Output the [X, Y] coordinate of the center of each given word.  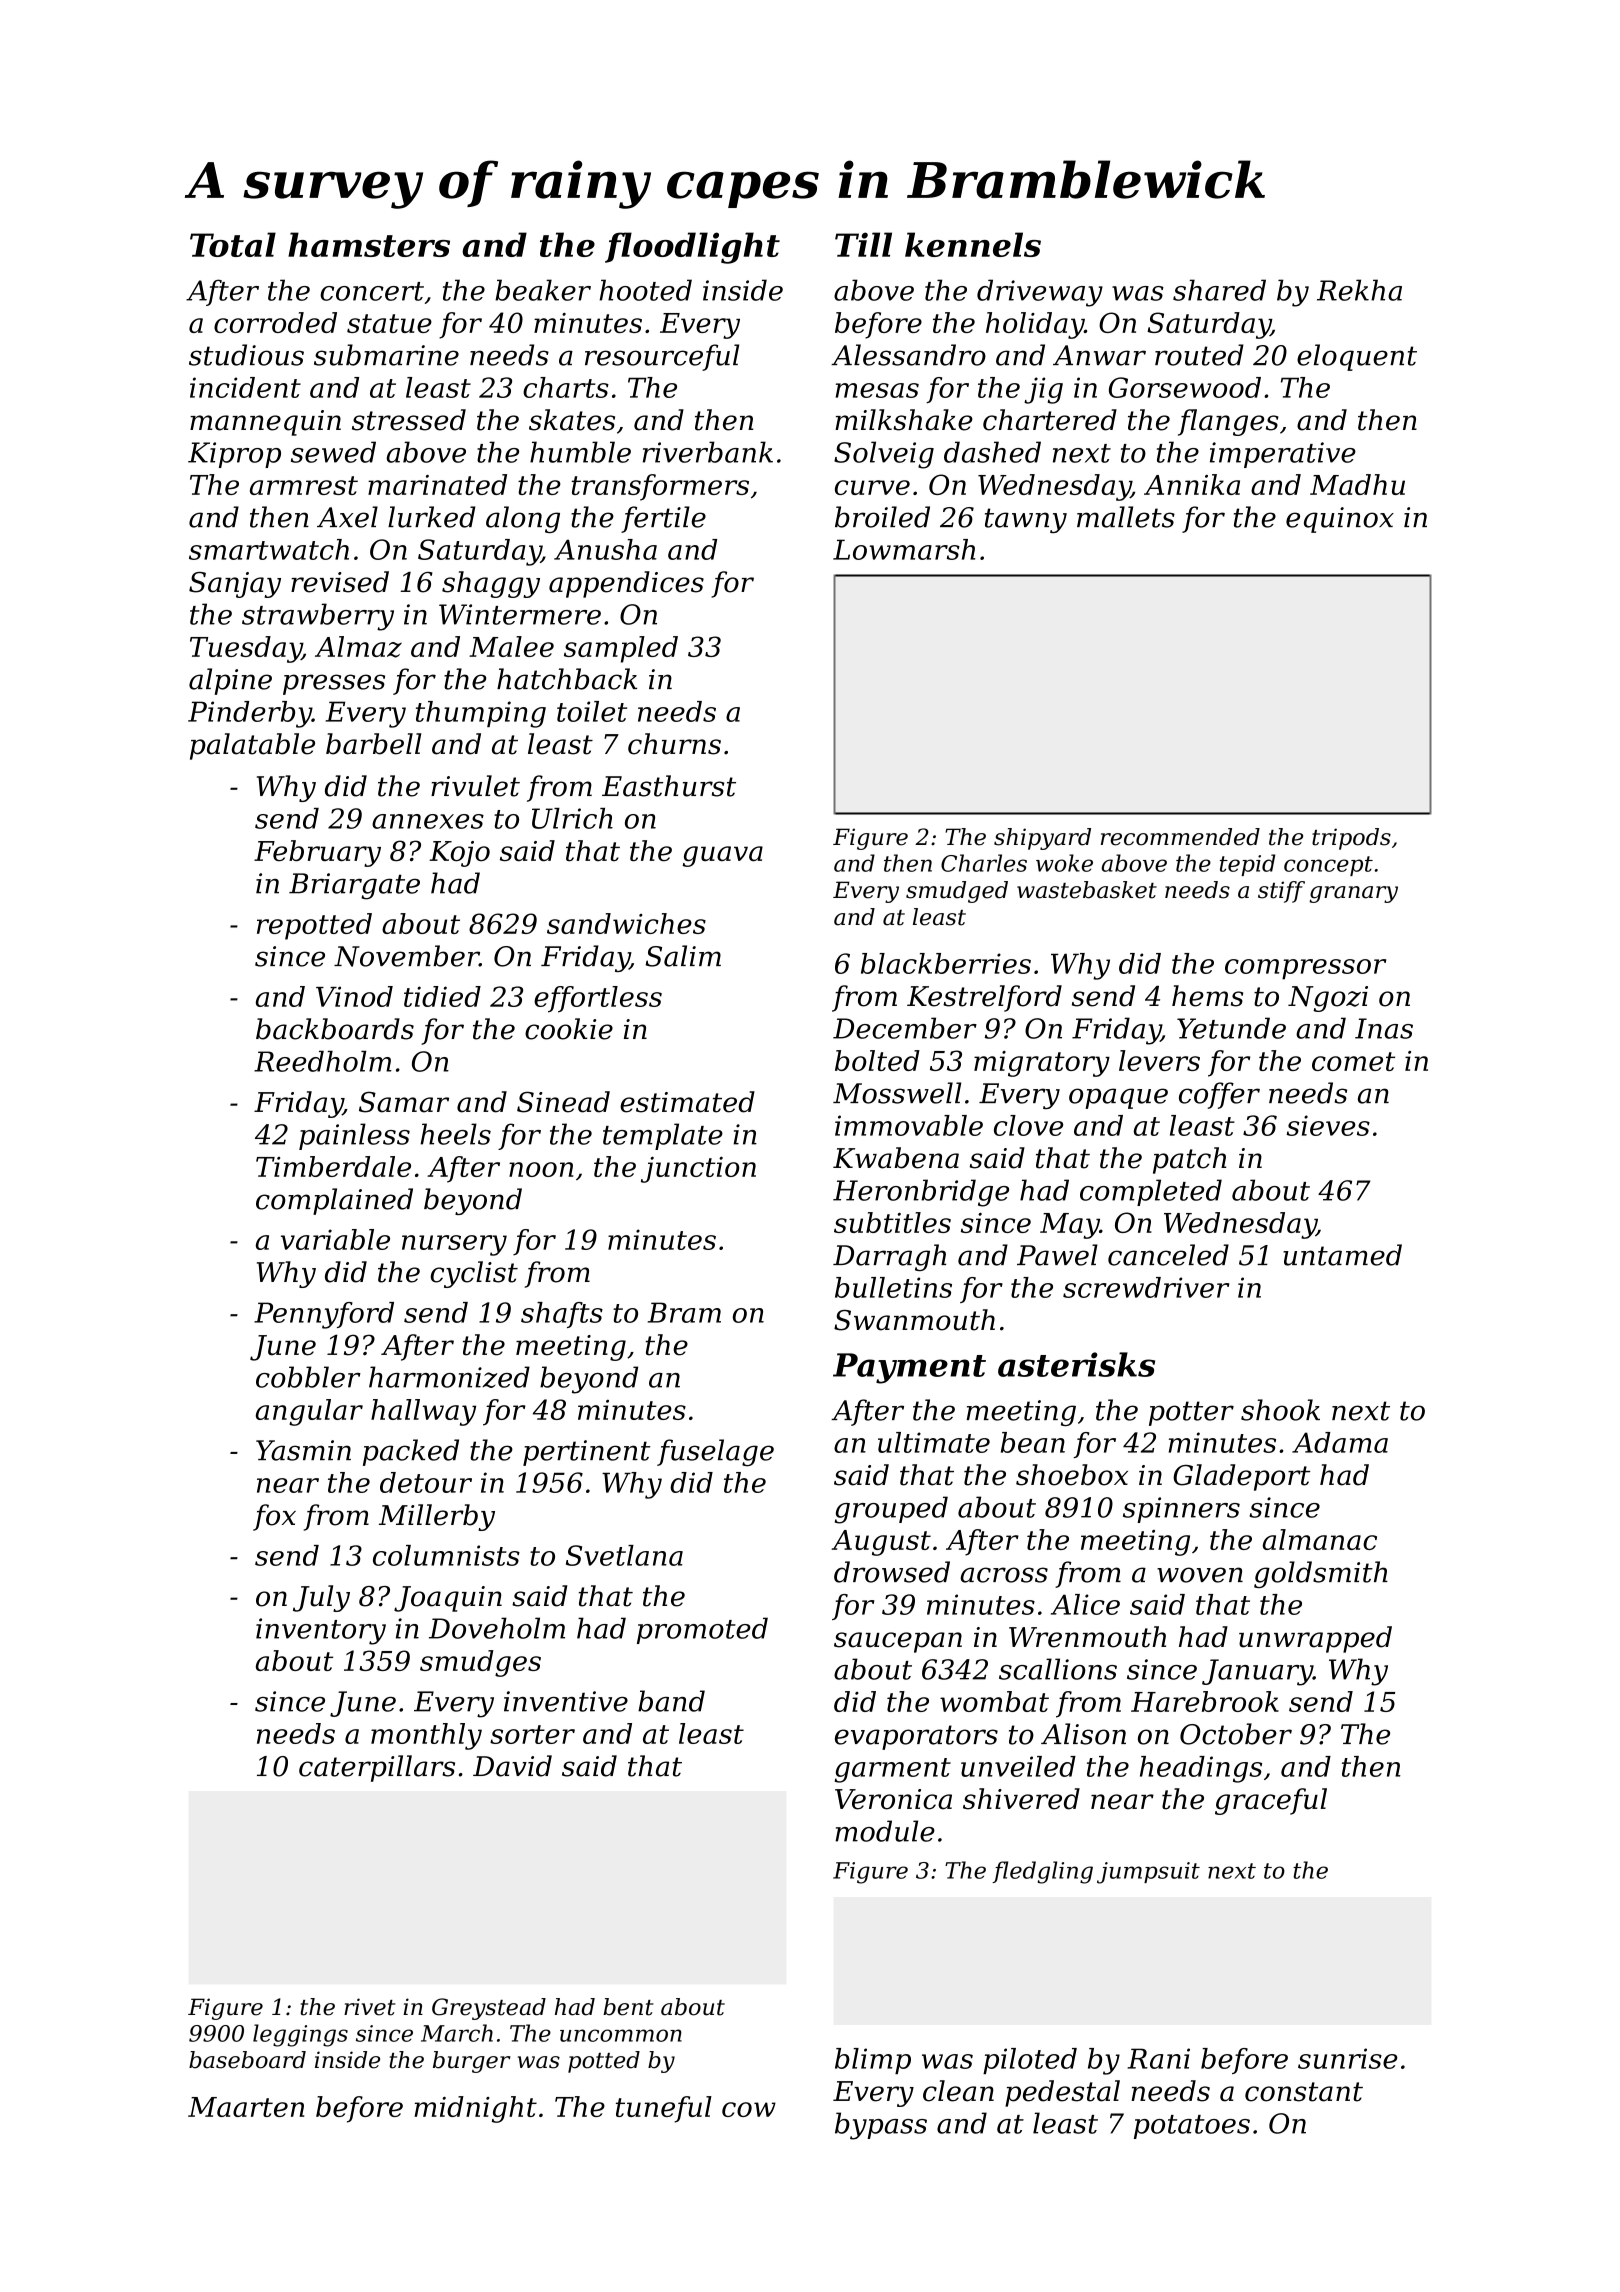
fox [274, 1517]
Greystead [489, 2009]
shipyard [1042, 839]
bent [628, 2007]
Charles [984, 863]
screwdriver [1146, 1287]
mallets [1126, 517]
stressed [409, 420]
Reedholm [323, 1061]
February [317, 853]
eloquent [1357, 357]
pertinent [586, 1453]
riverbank [708, 452]
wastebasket [1087, 890]
